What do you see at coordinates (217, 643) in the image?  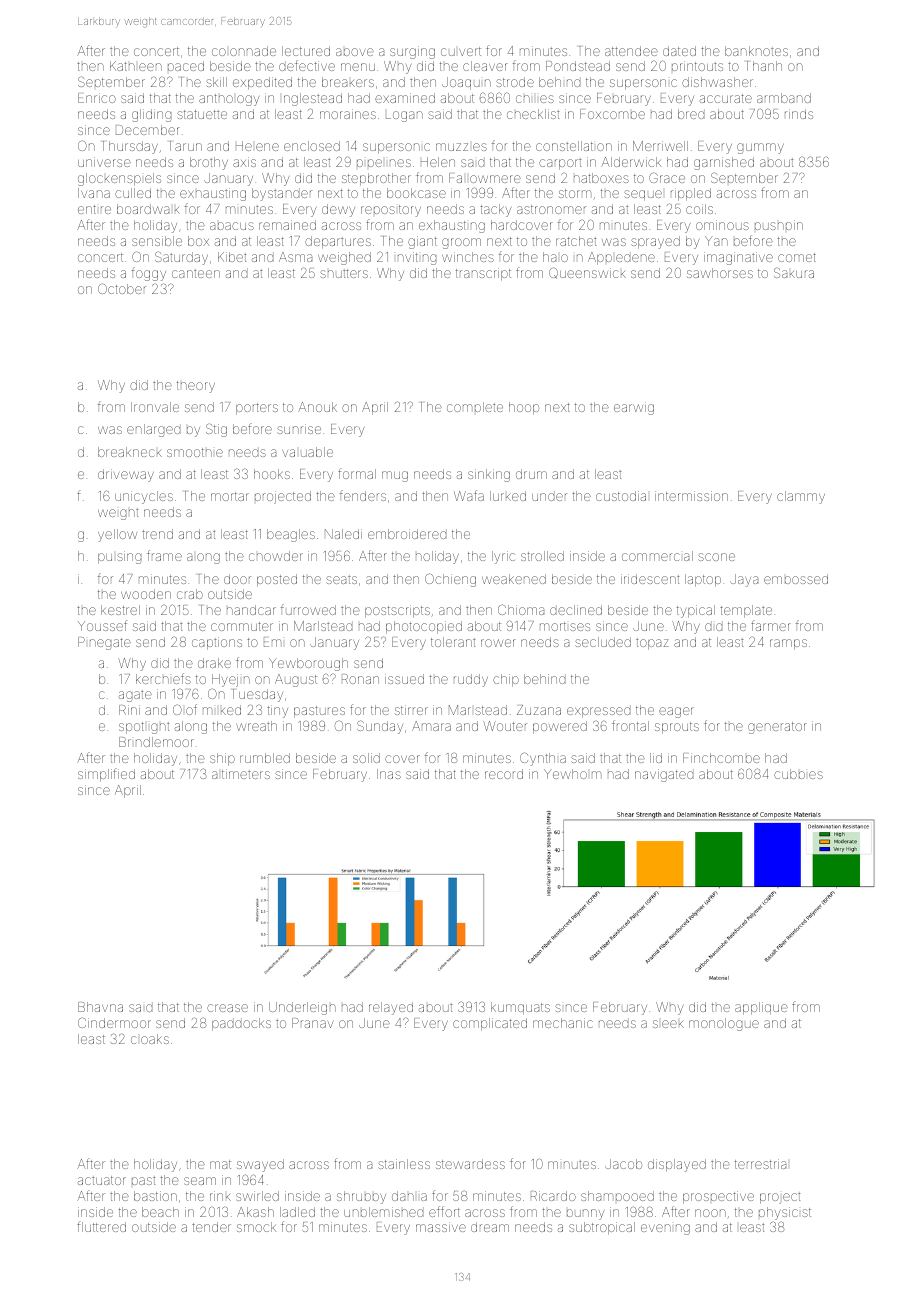 I see `captions` at bounding box center [217, 643].
